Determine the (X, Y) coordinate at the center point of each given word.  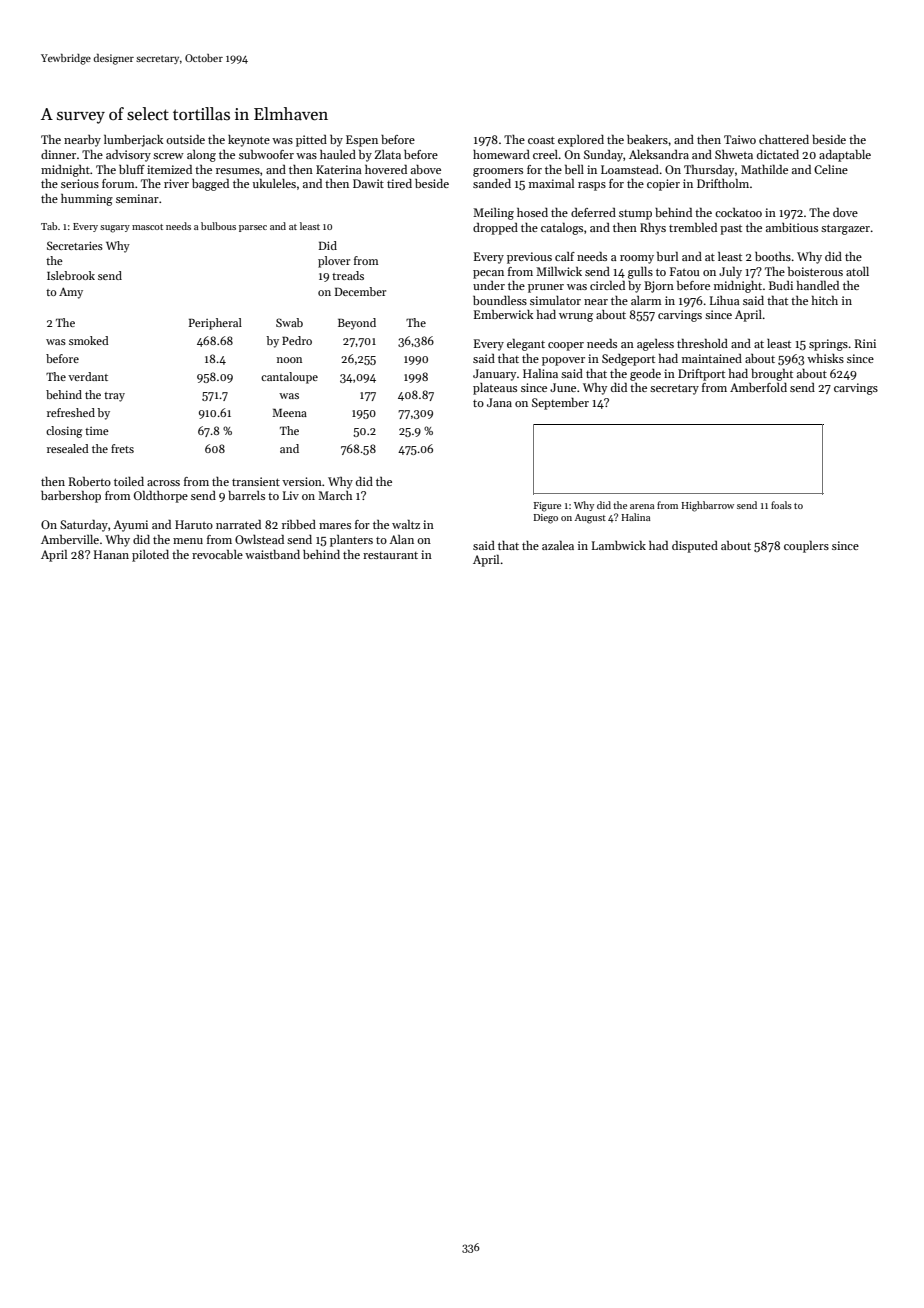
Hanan (111, 554)
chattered (784, 139)
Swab (289, 322)
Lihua (725, 300)
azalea (558, 545)
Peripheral (215, 324)
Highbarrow (707, 506)
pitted (311, 141)
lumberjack (134, 141)
